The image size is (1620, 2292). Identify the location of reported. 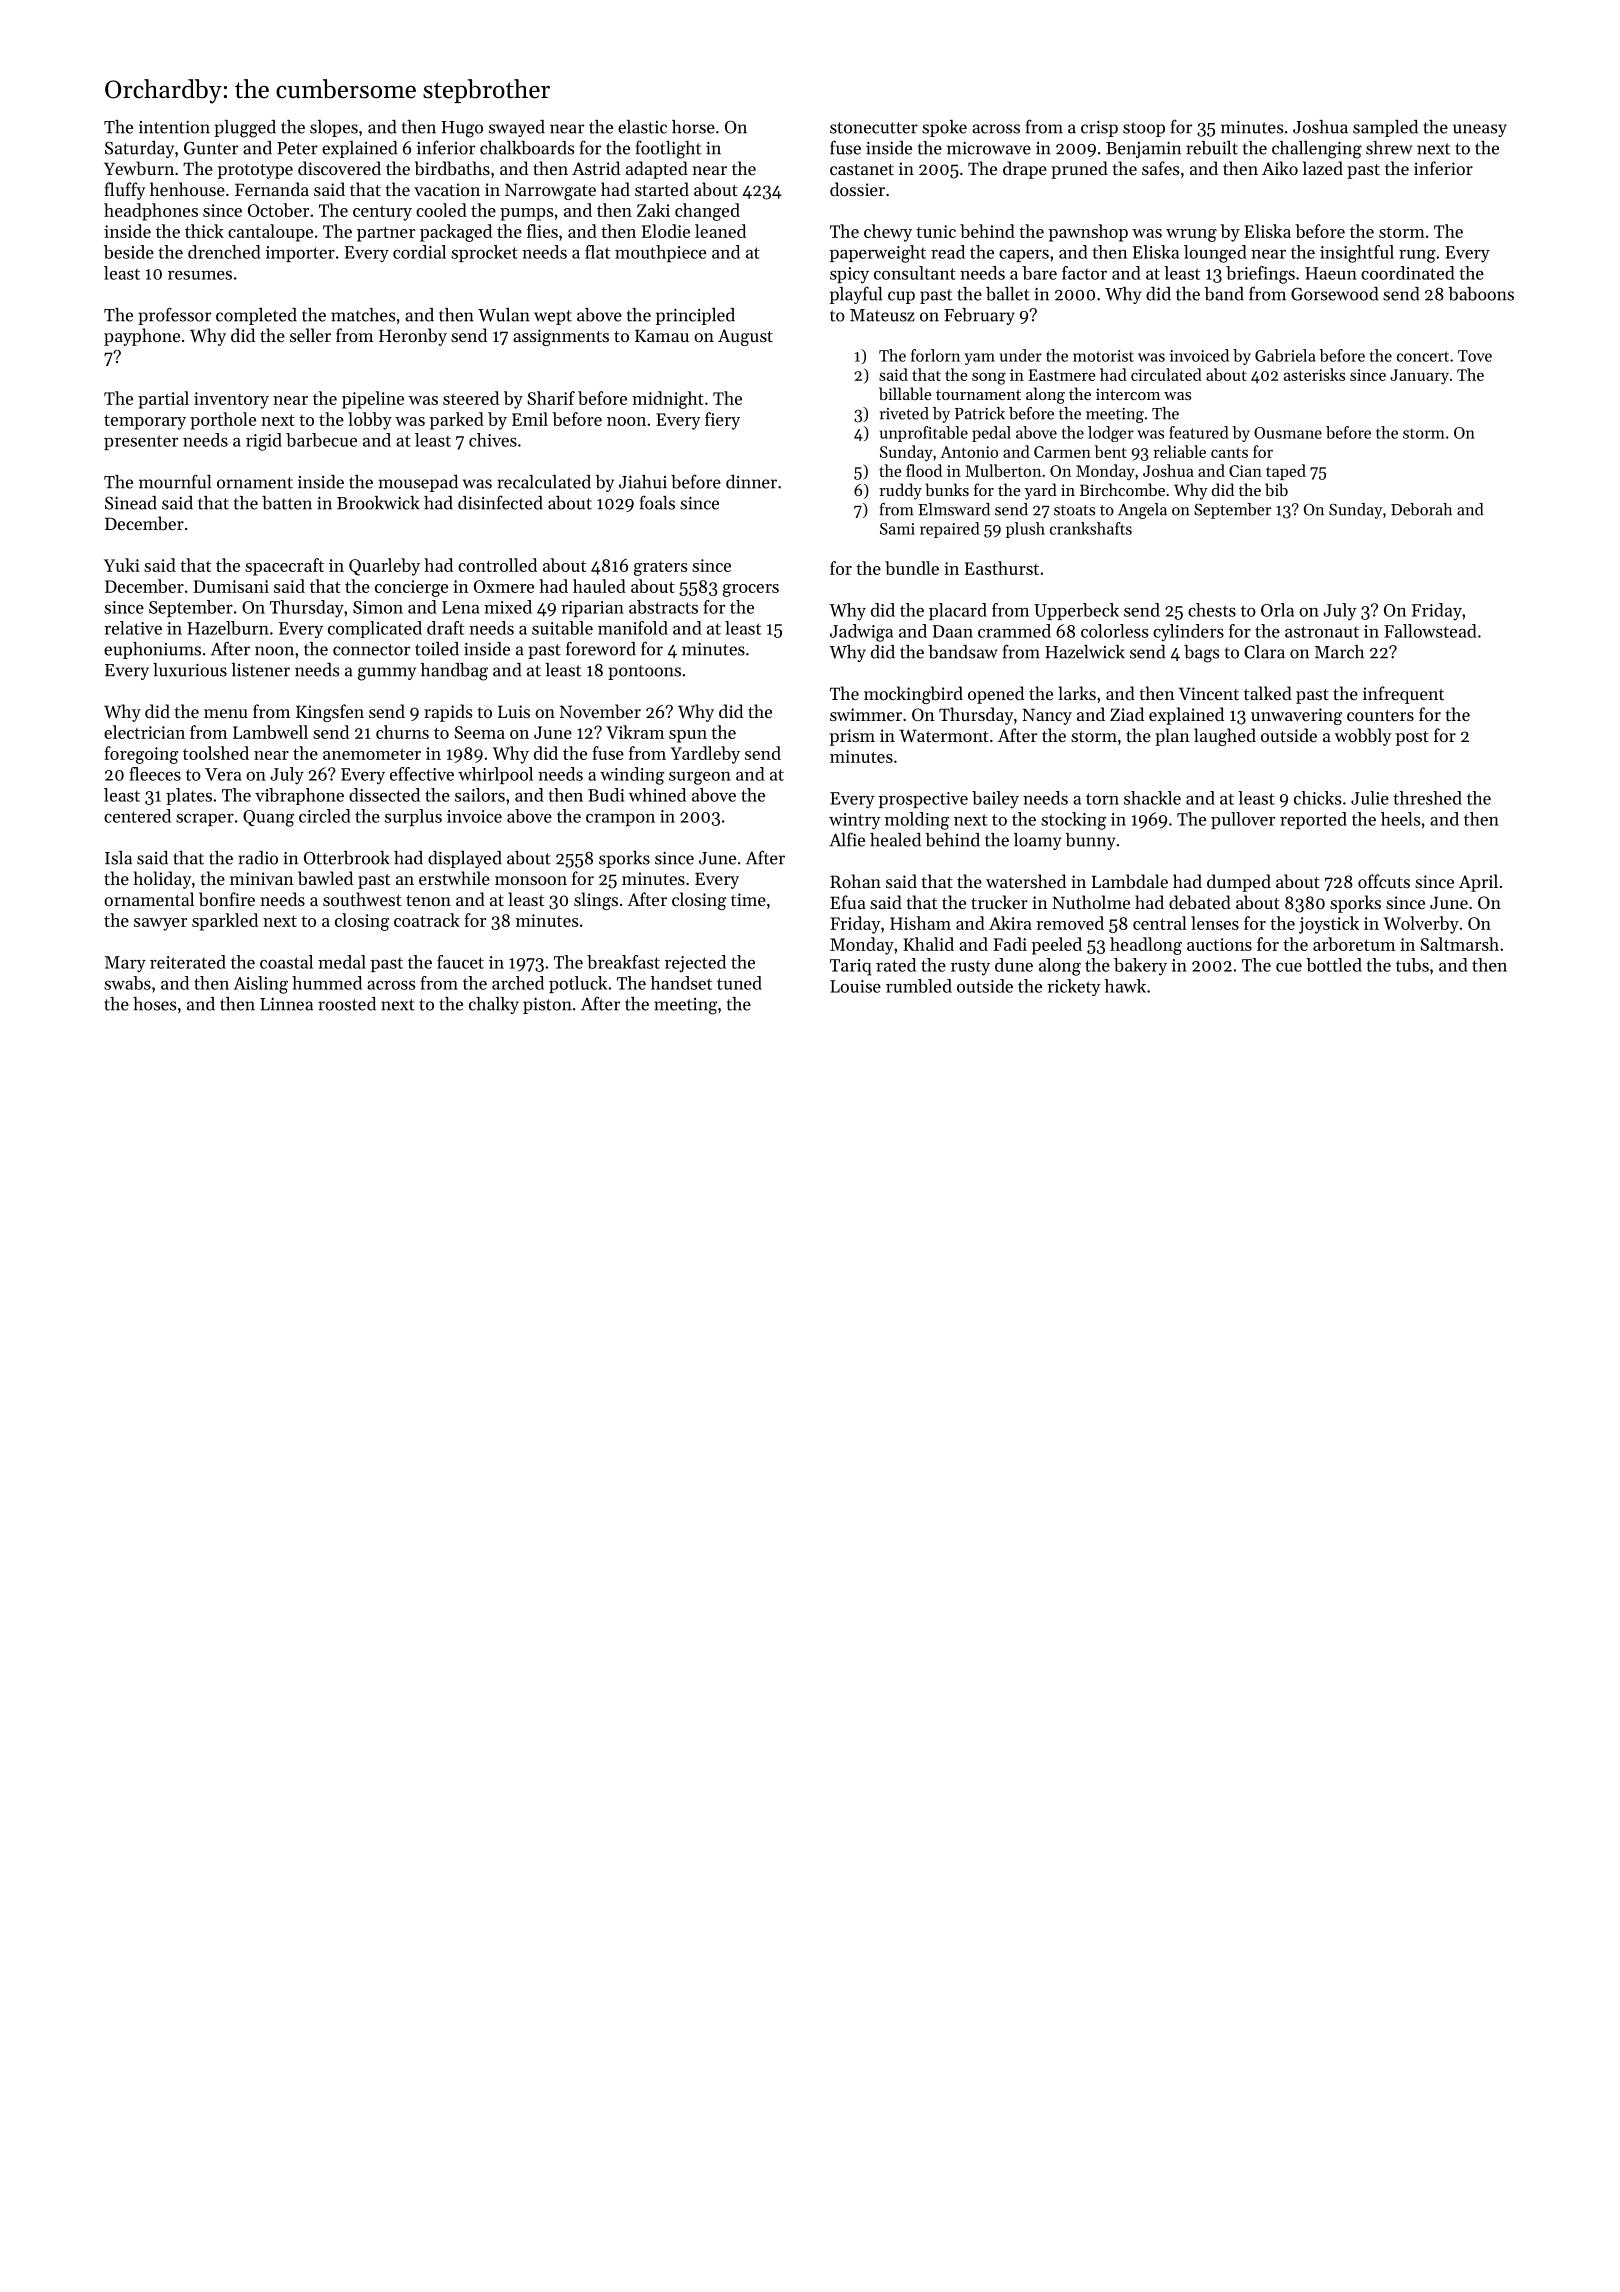
(1313, 820).
